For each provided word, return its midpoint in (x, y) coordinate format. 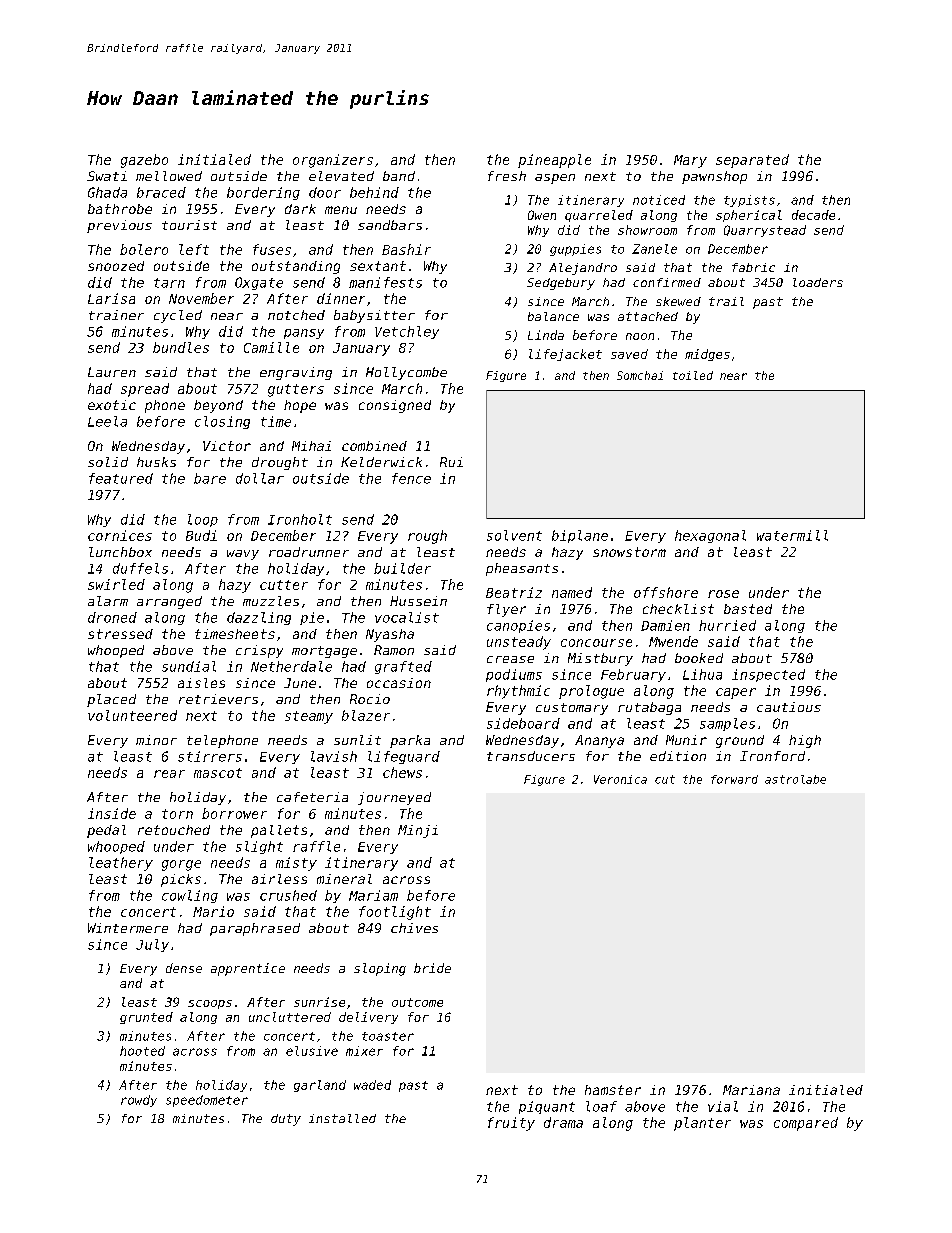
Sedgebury (561, 284)
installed (342, 1118)
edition (678, 756)
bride (432, 968)
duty (286, 1120)
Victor (227, 446)
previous (119, 226)
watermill (792, 535)
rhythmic (518, 692)
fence (411, 478)
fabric (753, 267)
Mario (213, 911)
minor (156, 740)
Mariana (751, 1090)
